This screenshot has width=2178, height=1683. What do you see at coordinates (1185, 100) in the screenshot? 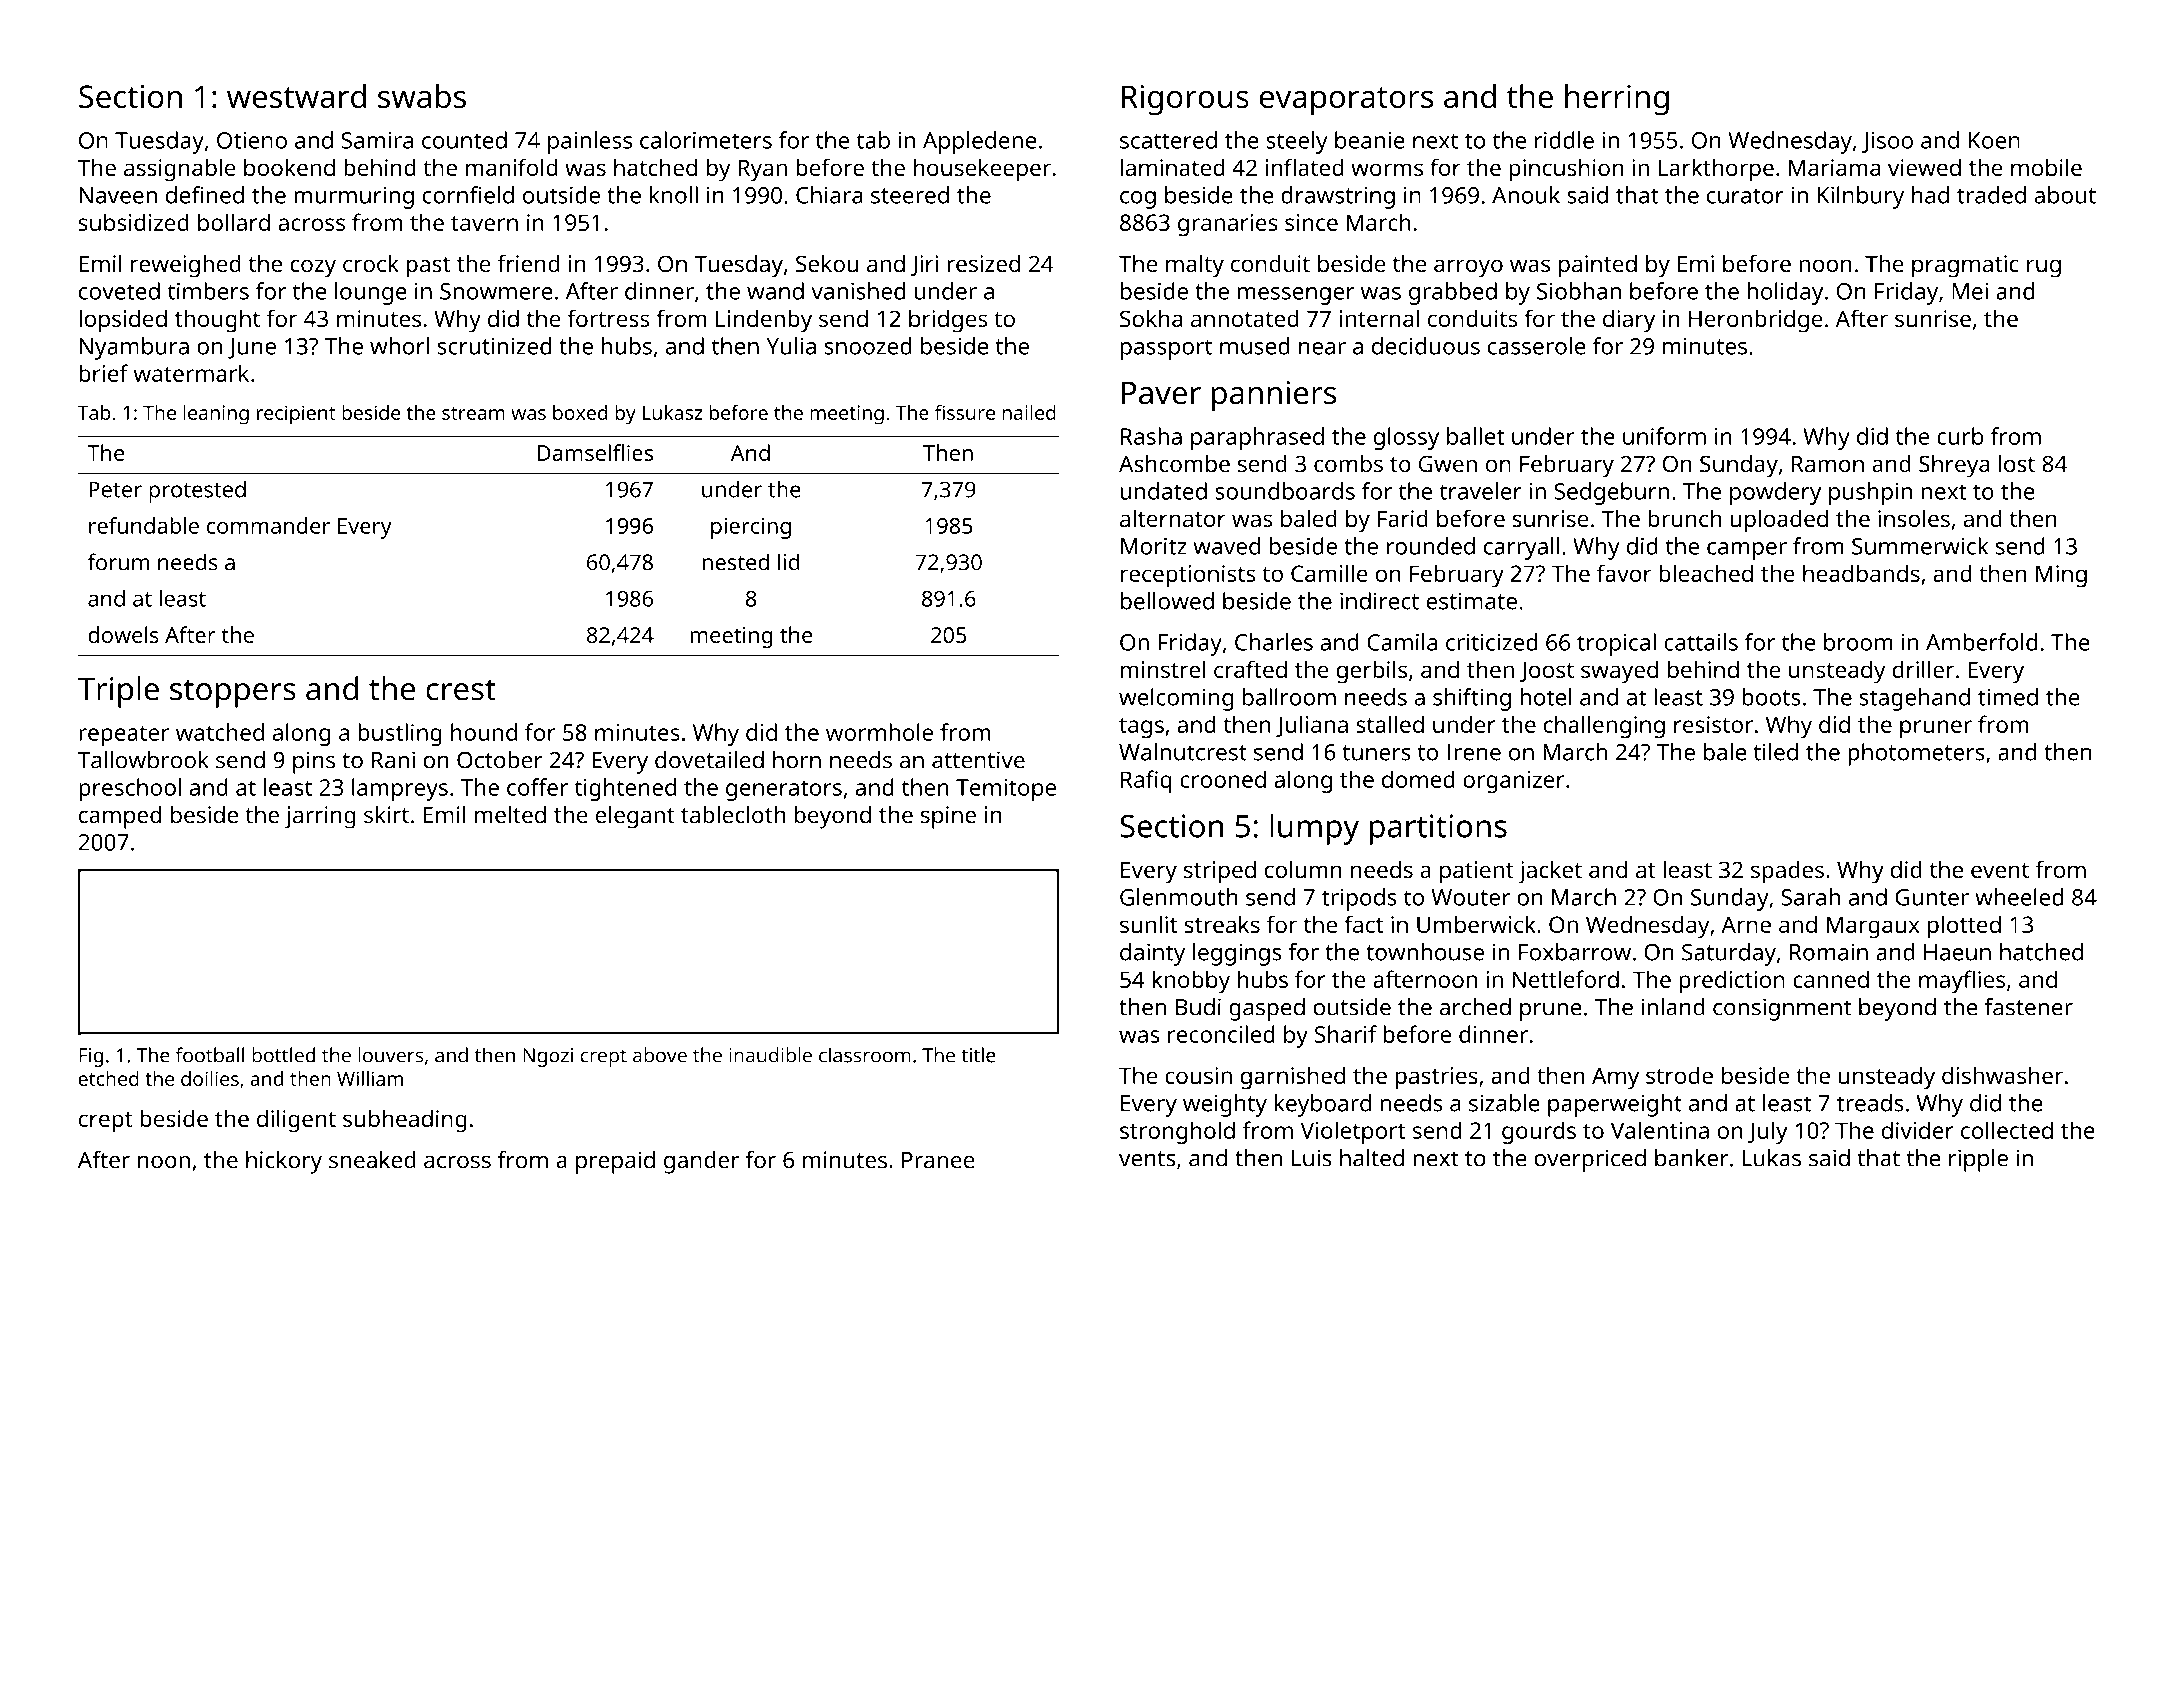
I see `Rigorous` at bounding box center [1185, 100].
